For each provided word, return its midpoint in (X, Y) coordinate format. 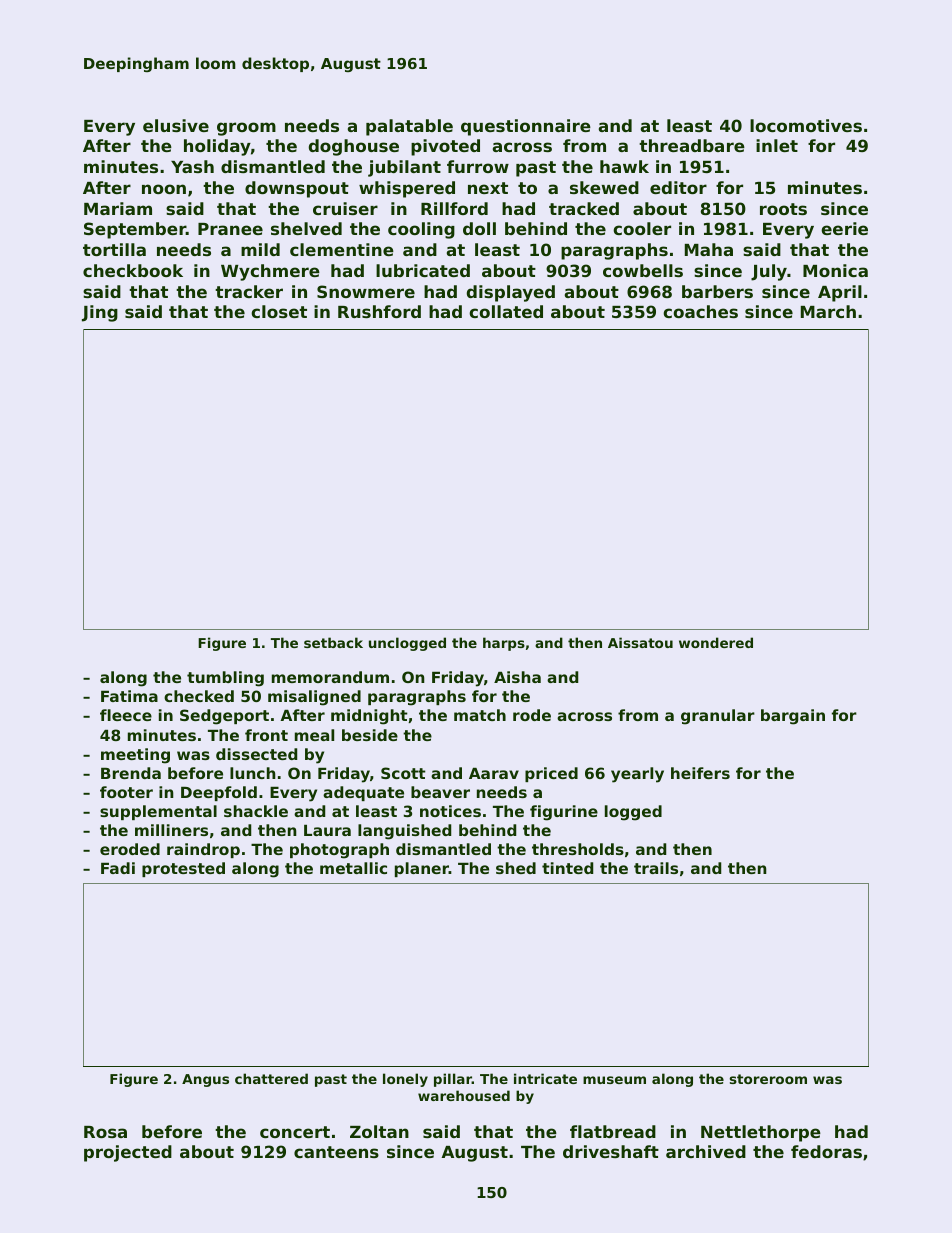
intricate (545, 1078)
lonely (405, 1080)
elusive (176, 125)
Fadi (118, 868)
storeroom (768, 1079)
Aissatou (640, 642)
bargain (793, 717)
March (828, 311)
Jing (100, 313)
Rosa (105, 1132)
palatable (409, 127)
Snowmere (366, 291)
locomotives (806, 125)
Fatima (129, 696)
